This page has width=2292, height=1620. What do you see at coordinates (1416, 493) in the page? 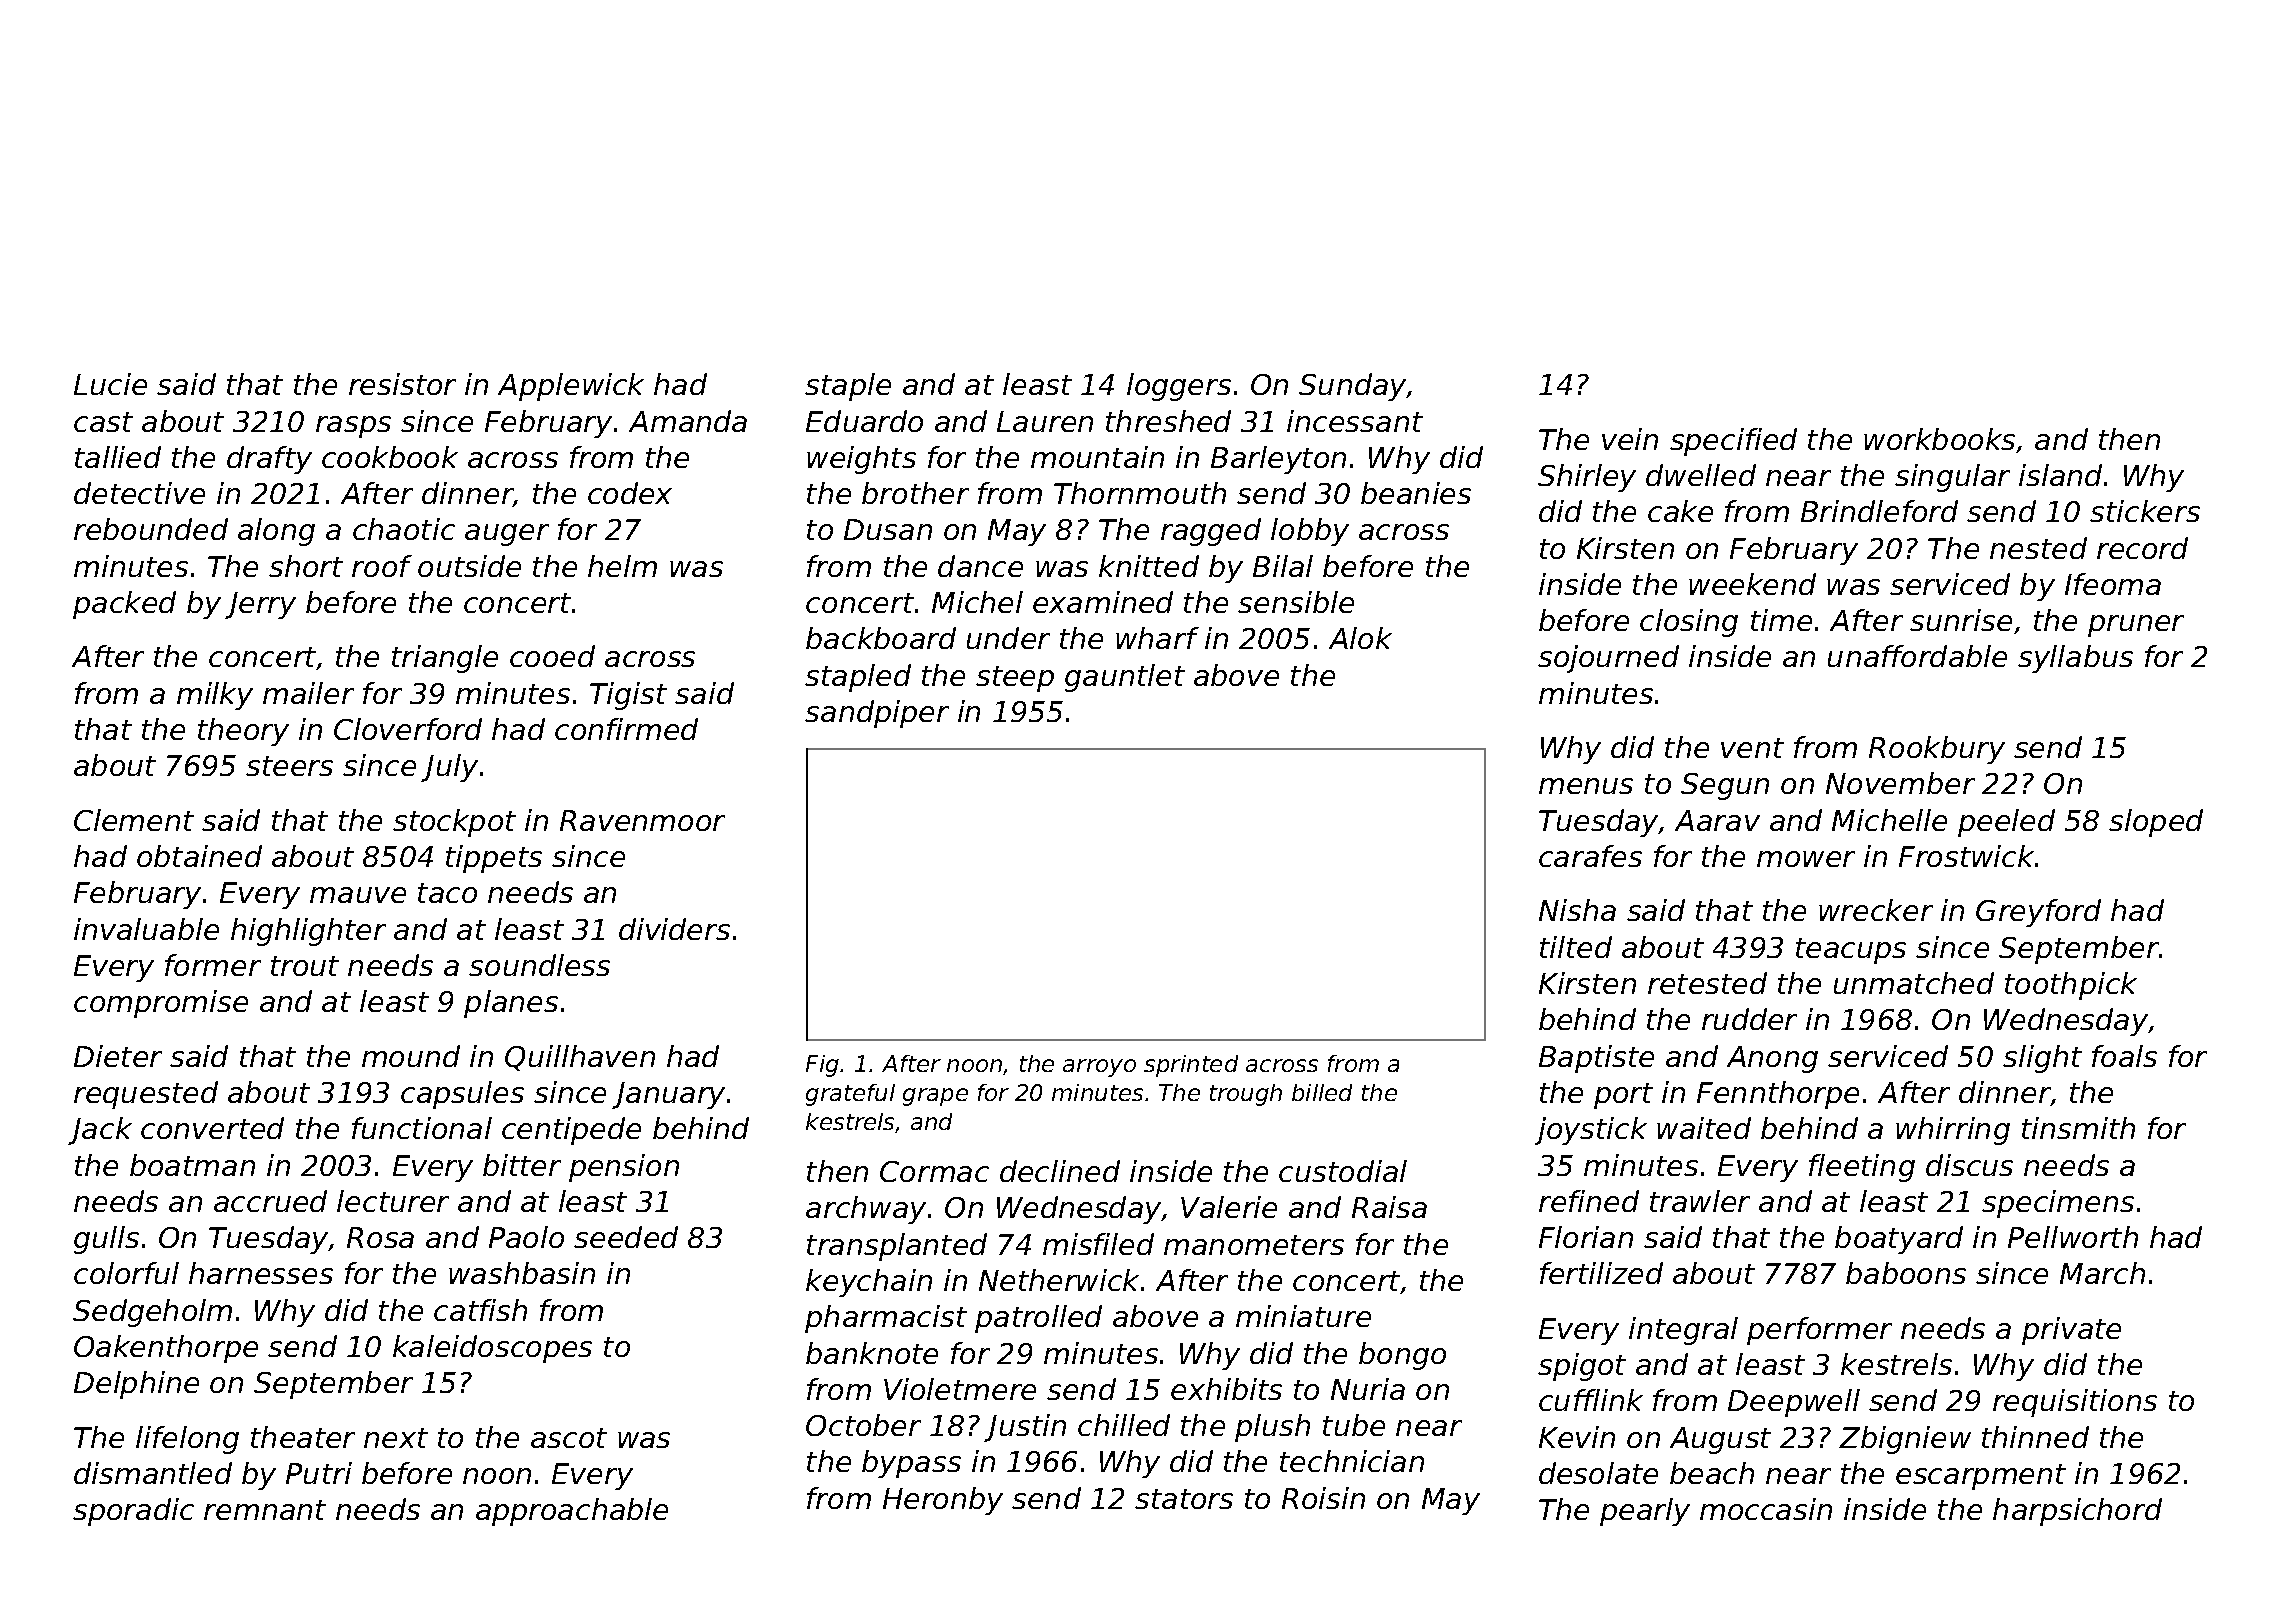
I see `beanies` at bounding box center [1416, 493].
